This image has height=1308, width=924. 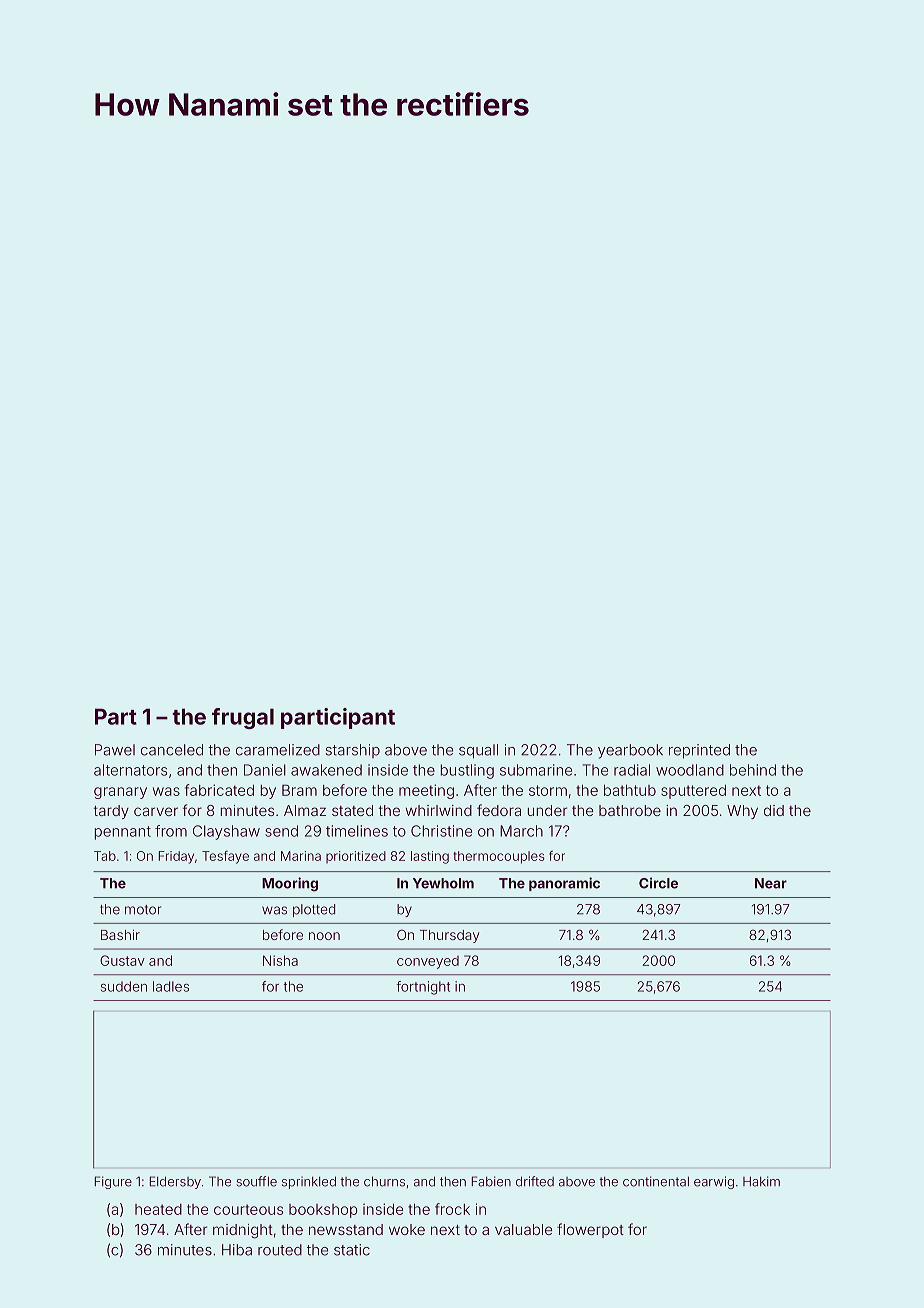 I want to click on canceled, so click(x=172, y=750).
